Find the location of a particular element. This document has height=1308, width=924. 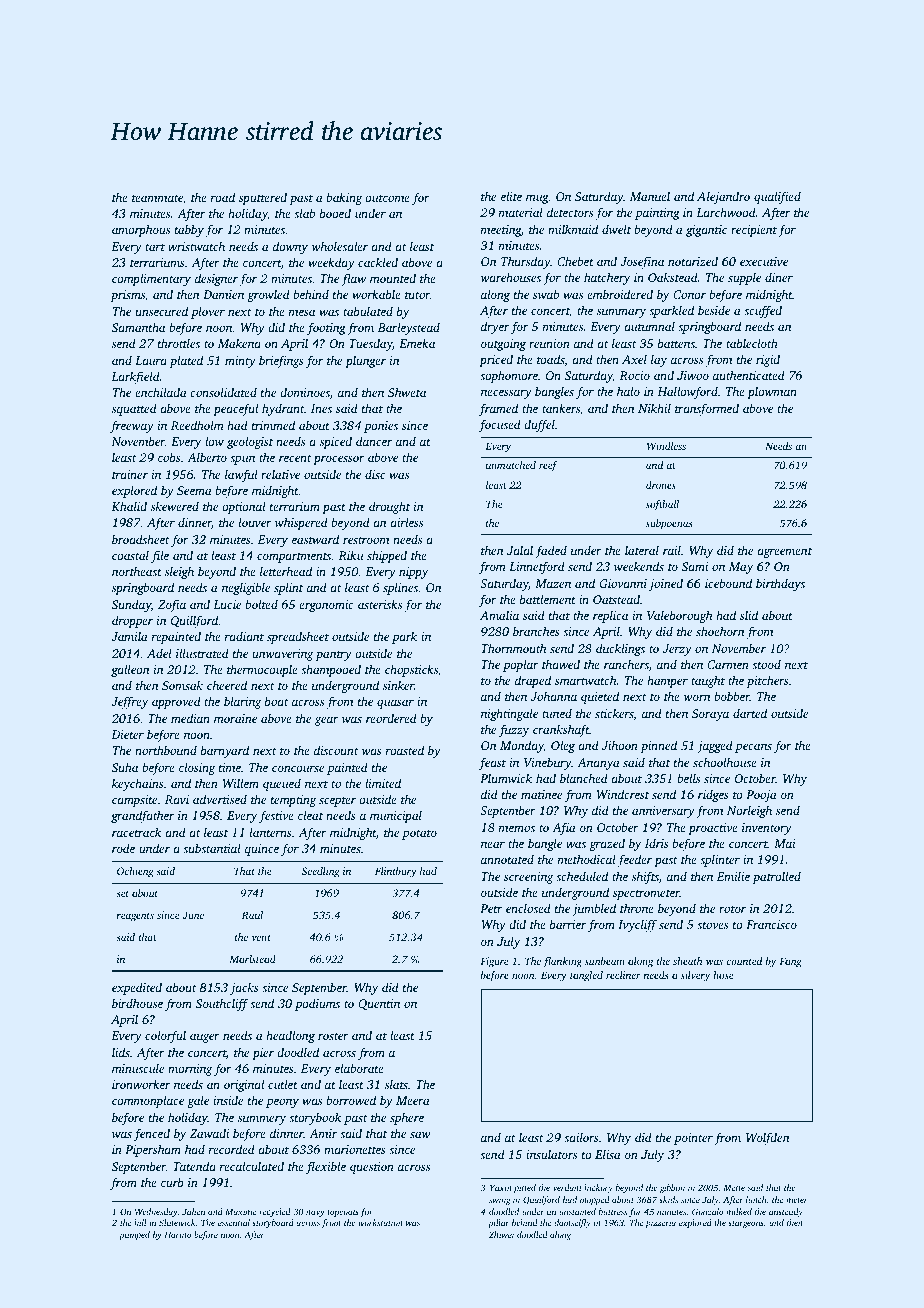

nippy is located at coordinates (413, 573).
